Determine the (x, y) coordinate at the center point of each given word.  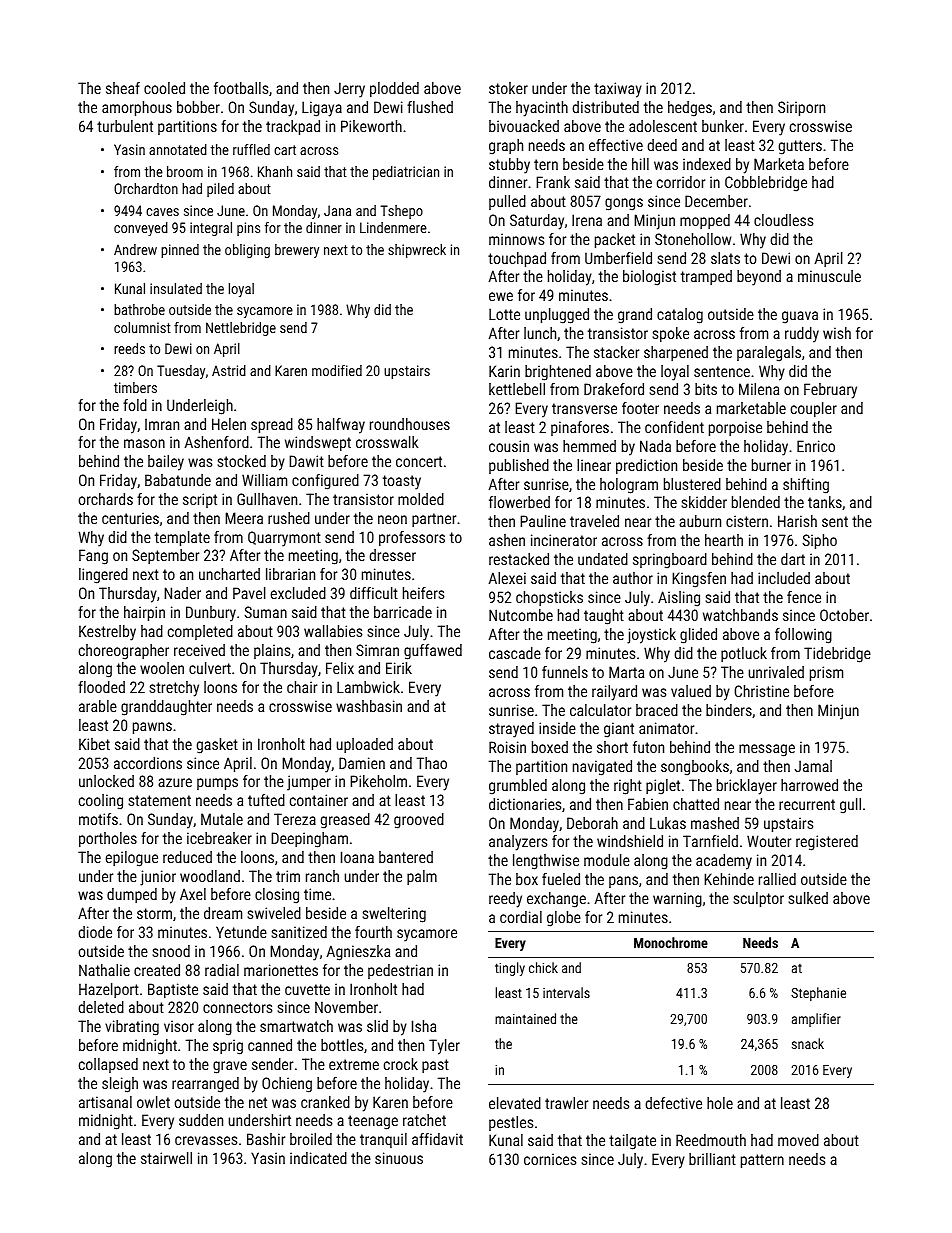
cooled (164, 88)
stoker (508, 88)
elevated (515, 1103)
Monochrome (671, 942)
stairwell (166, 1158)
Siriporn (801, 108)
